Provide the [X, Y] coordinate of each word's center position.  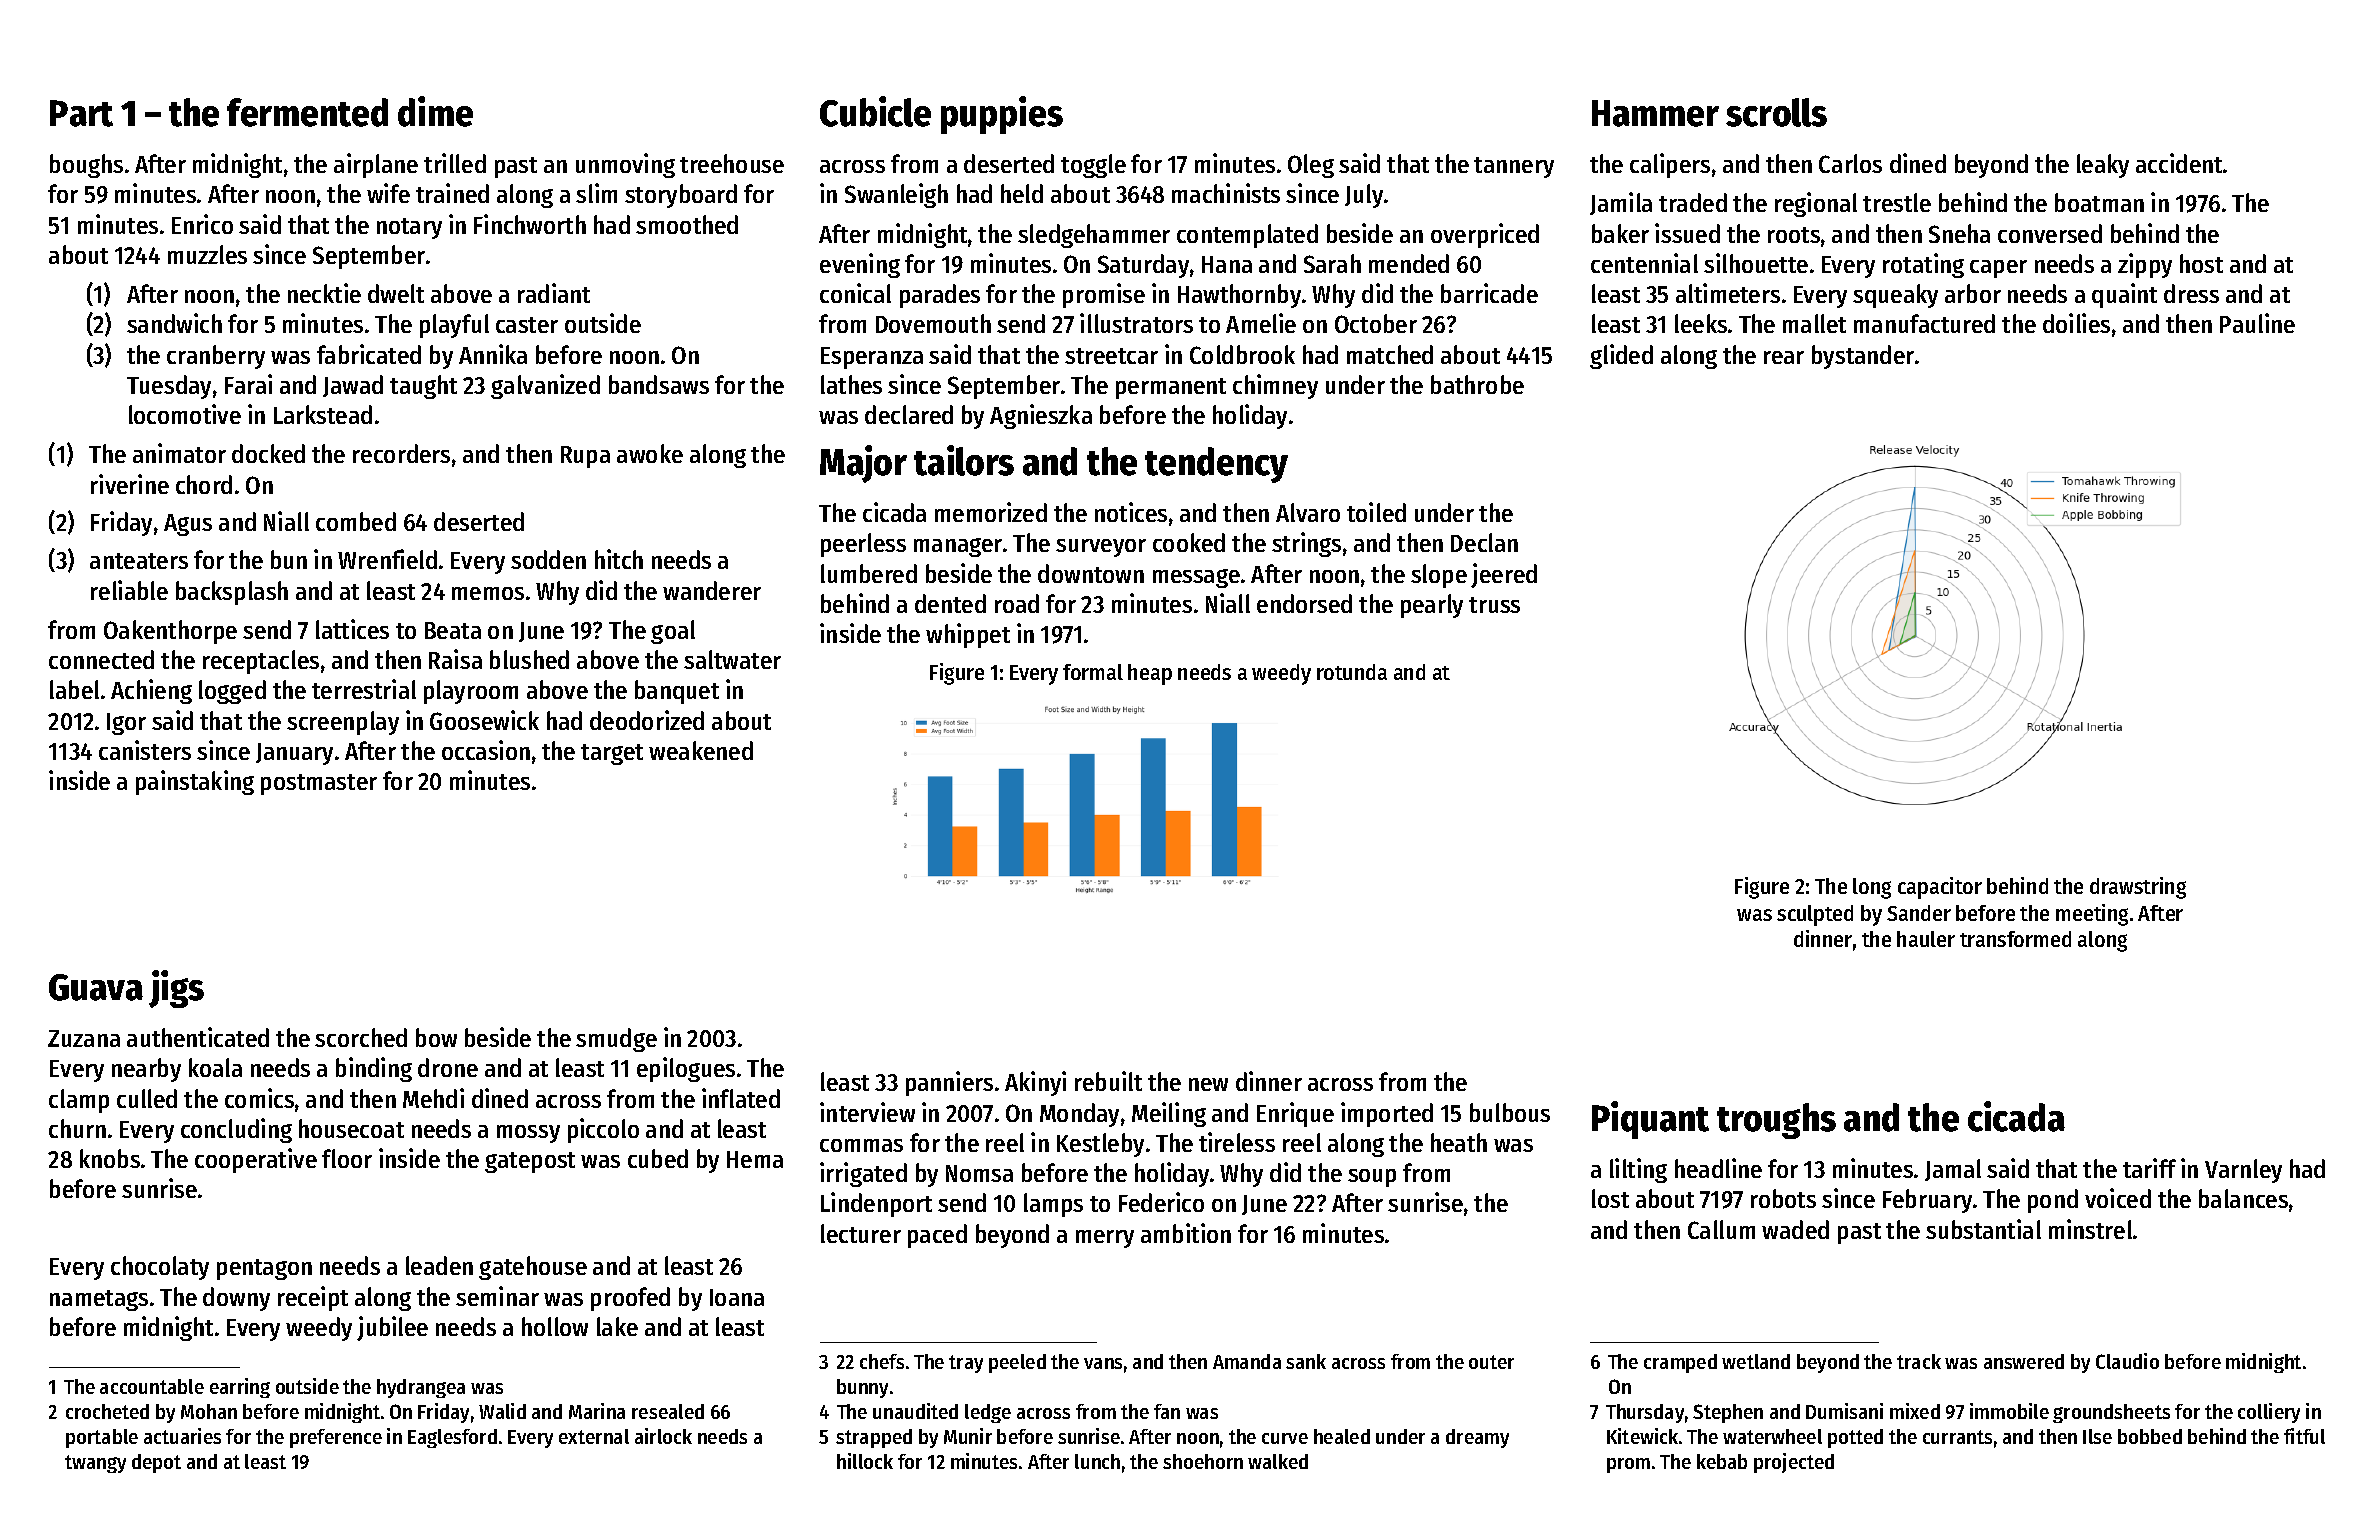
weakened [701, 750]
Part [81, 113]
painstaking [195, 782]
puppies [1002, 115]
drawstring [2138, 888]
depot [156, 1463]
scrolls [1776, 112]
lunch [1097, 1461]
